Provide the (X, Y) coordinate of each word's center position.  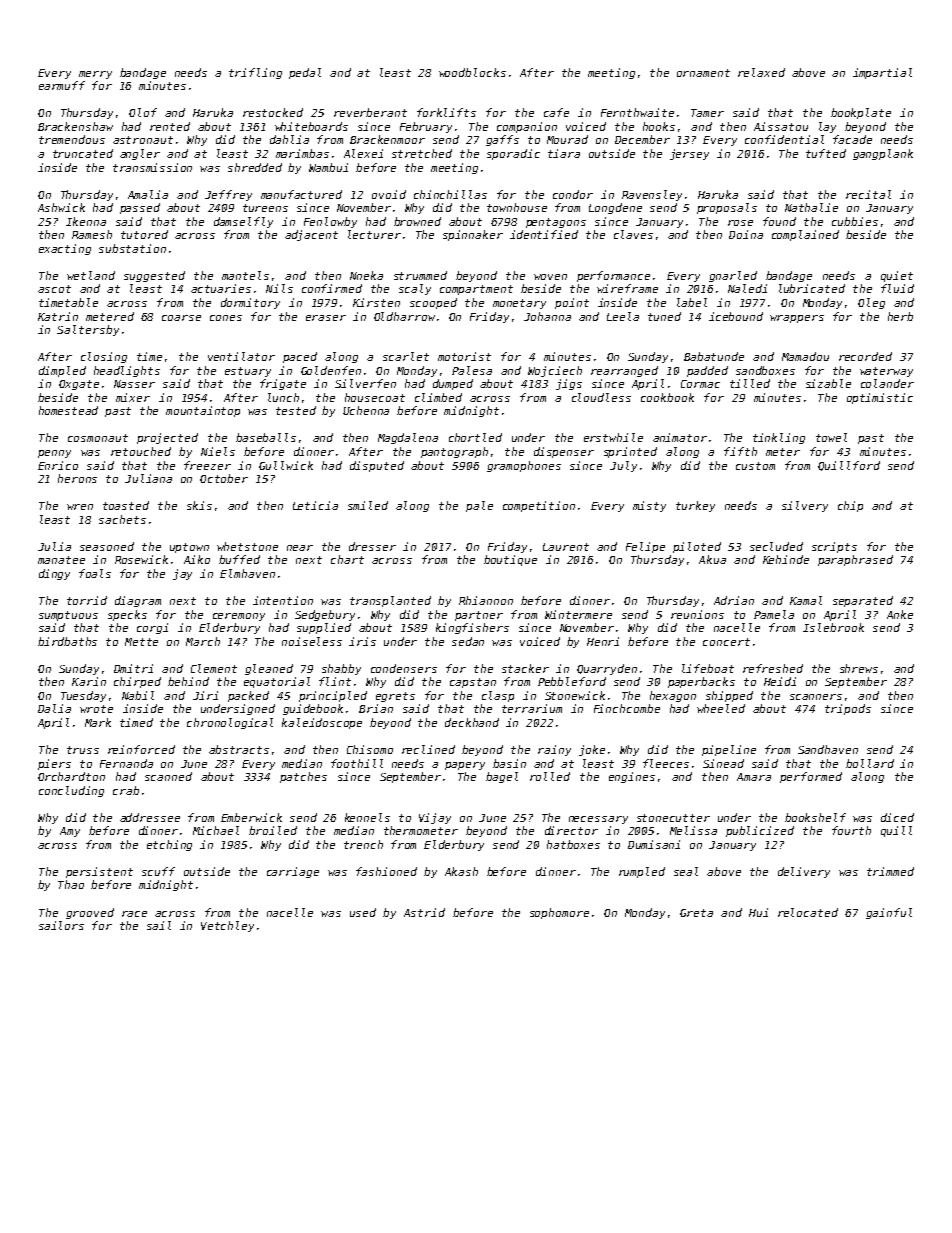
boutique (510, 560)
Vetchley (227, 926)
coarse (181, 318)
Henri (603, 641)
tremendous (72, 139)
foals (95, 573)
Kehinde (786, 559)
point (572, 303)
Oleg (871, 303)
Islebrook (833, 627)
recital (868, 194)
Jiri (205, 695)
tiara (564, 153)
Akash (461, 871)
